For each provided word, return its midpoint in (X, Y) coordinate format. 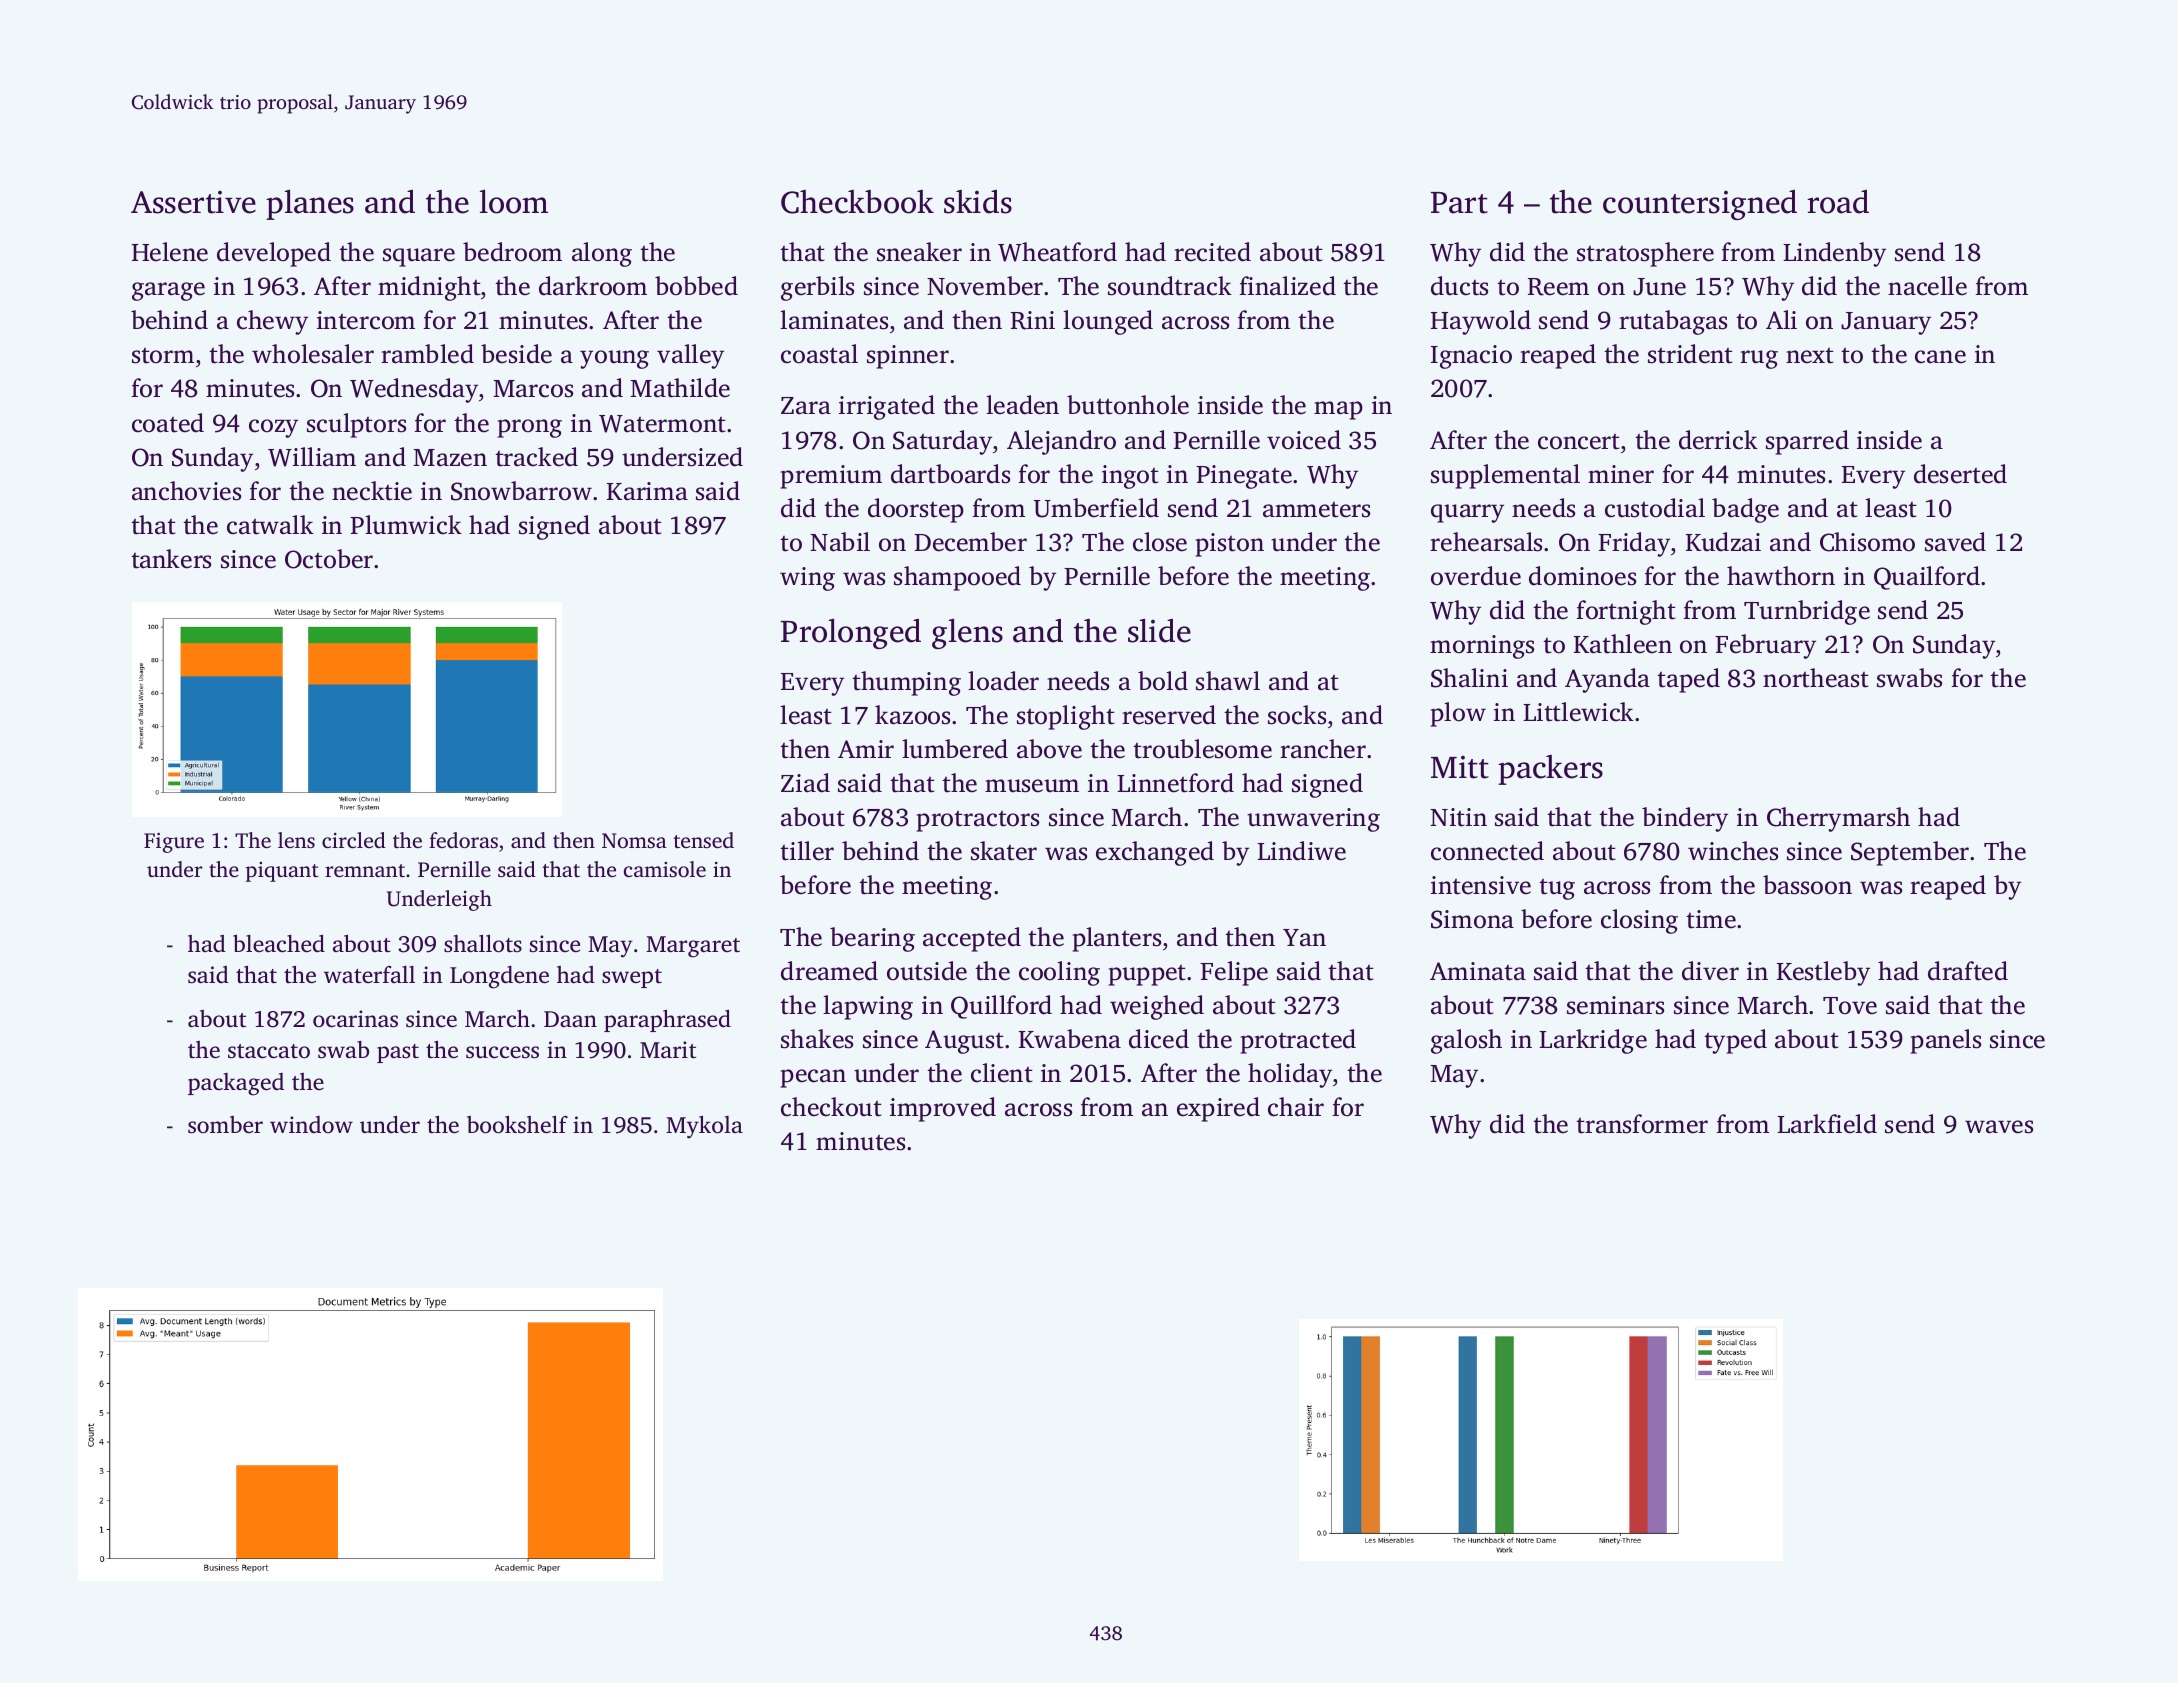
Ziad (805, 783)
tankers (171, 559)
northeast (1816, 678)
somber (225, 1125)
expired (1218, 1109)
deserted (1960, 474)
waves (1999, 1127)
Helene (170, 252)
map (1338, 410)
